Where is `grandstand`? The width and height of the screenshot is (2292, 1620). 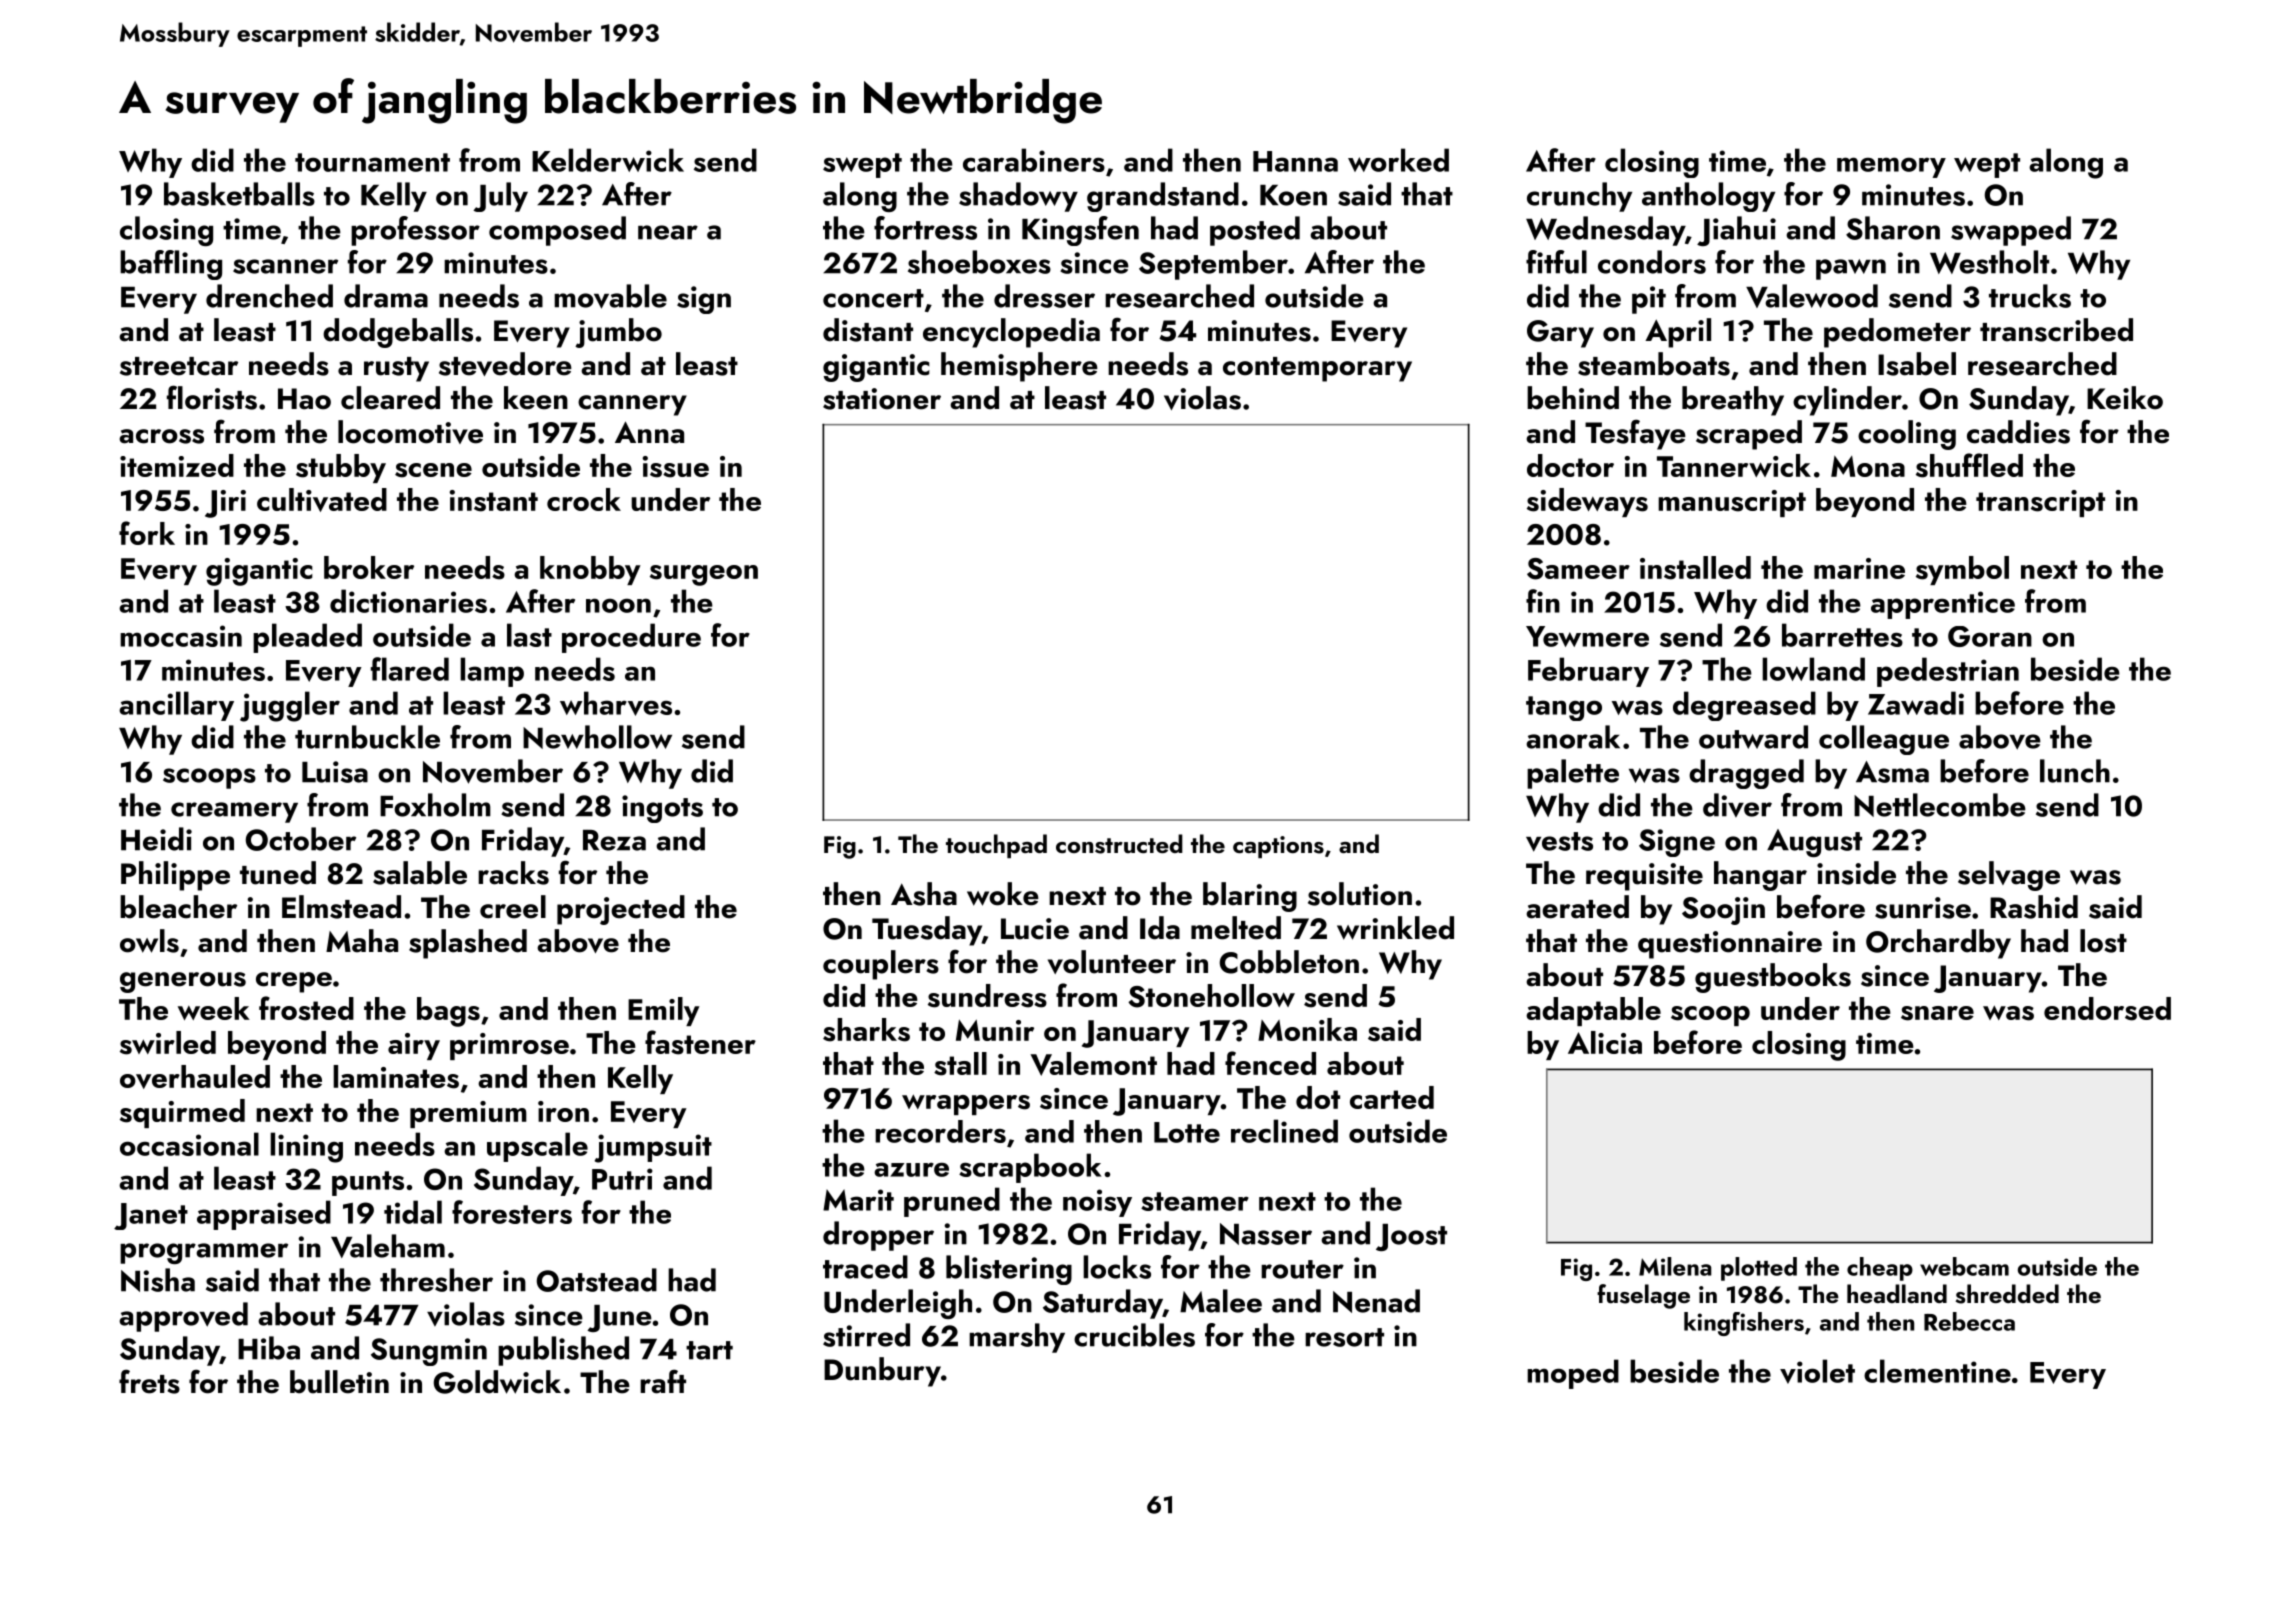
grandstand is located at coordinates (1163, 197).
